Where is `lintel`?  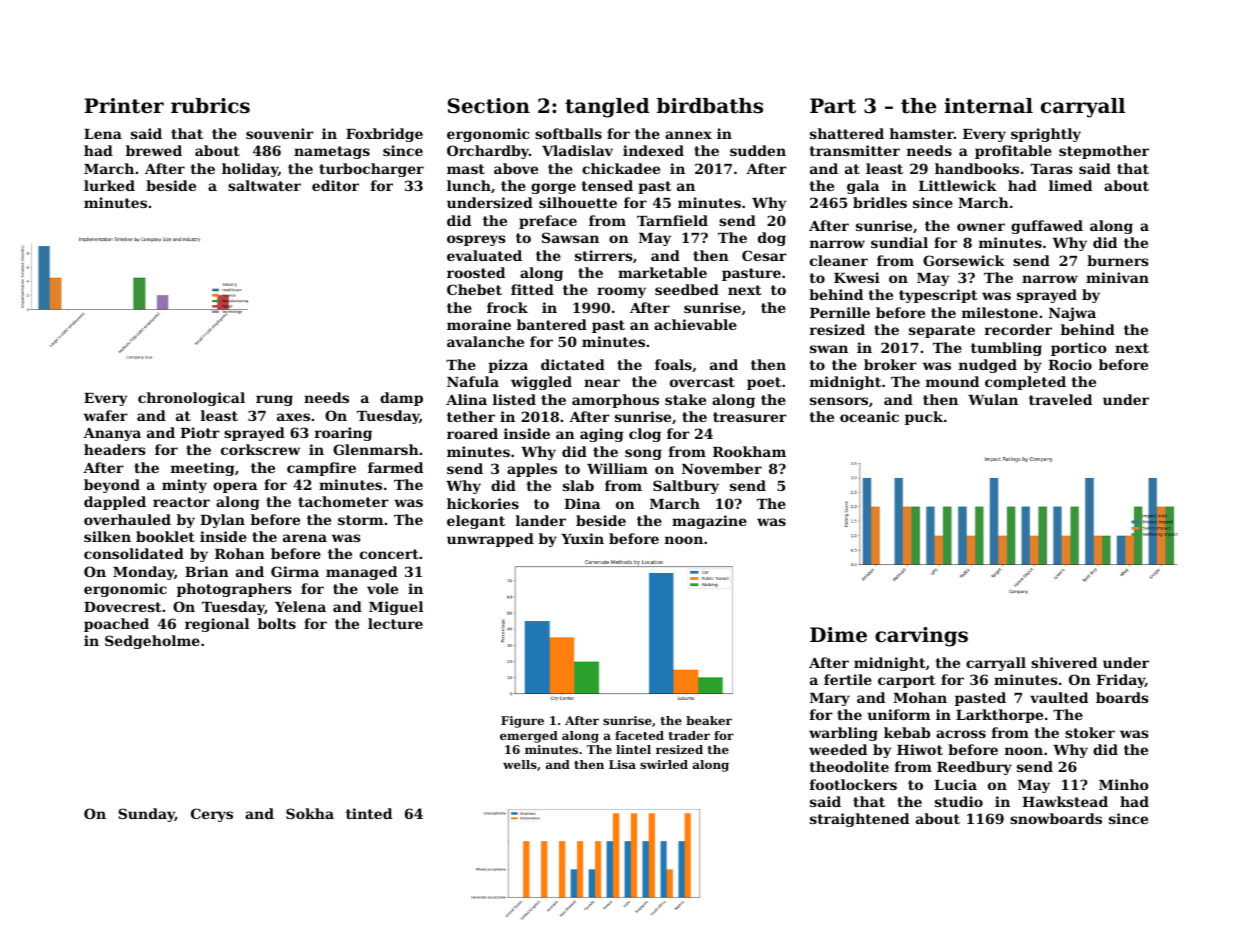
lintel is located at coordinates (633, 749).
